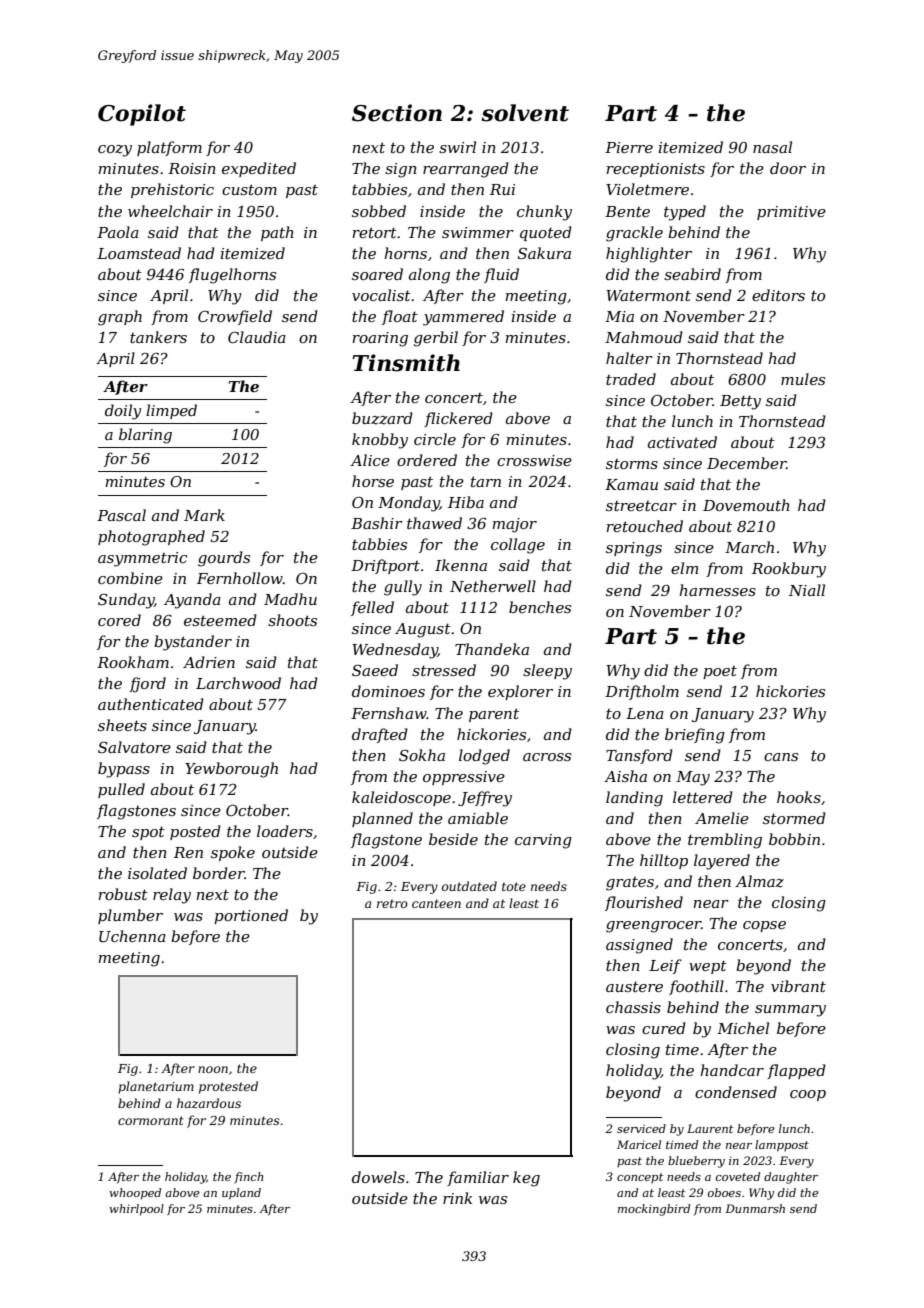  I want to click on portioned, so click(251, 916).
